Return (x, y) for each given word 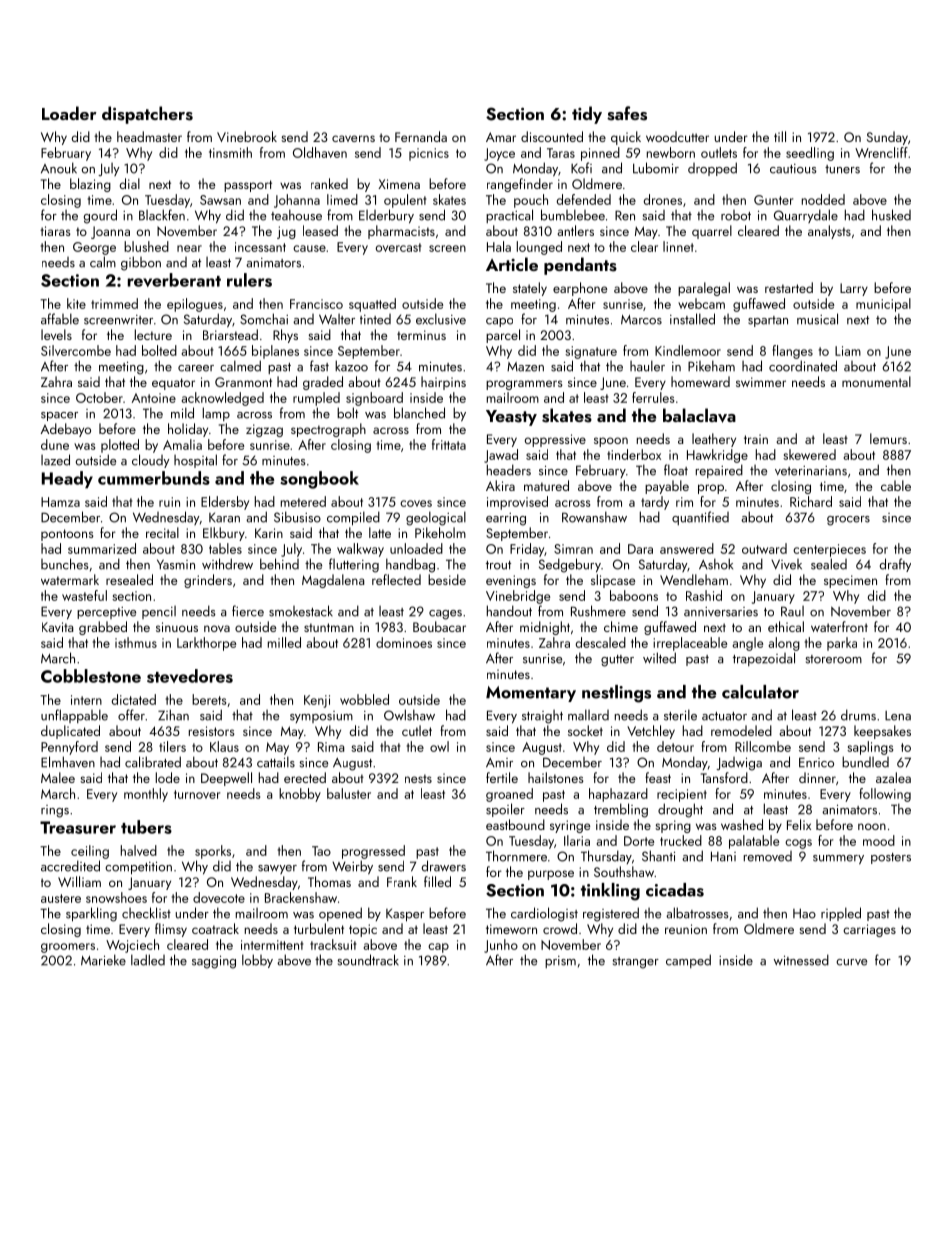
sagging (214, 962)
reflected (396, 579)
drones (662, 199)
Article (512, 264)
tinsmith (230, 152)
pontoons (67, 535)
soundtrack (368, 960)
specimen (850, 581)
